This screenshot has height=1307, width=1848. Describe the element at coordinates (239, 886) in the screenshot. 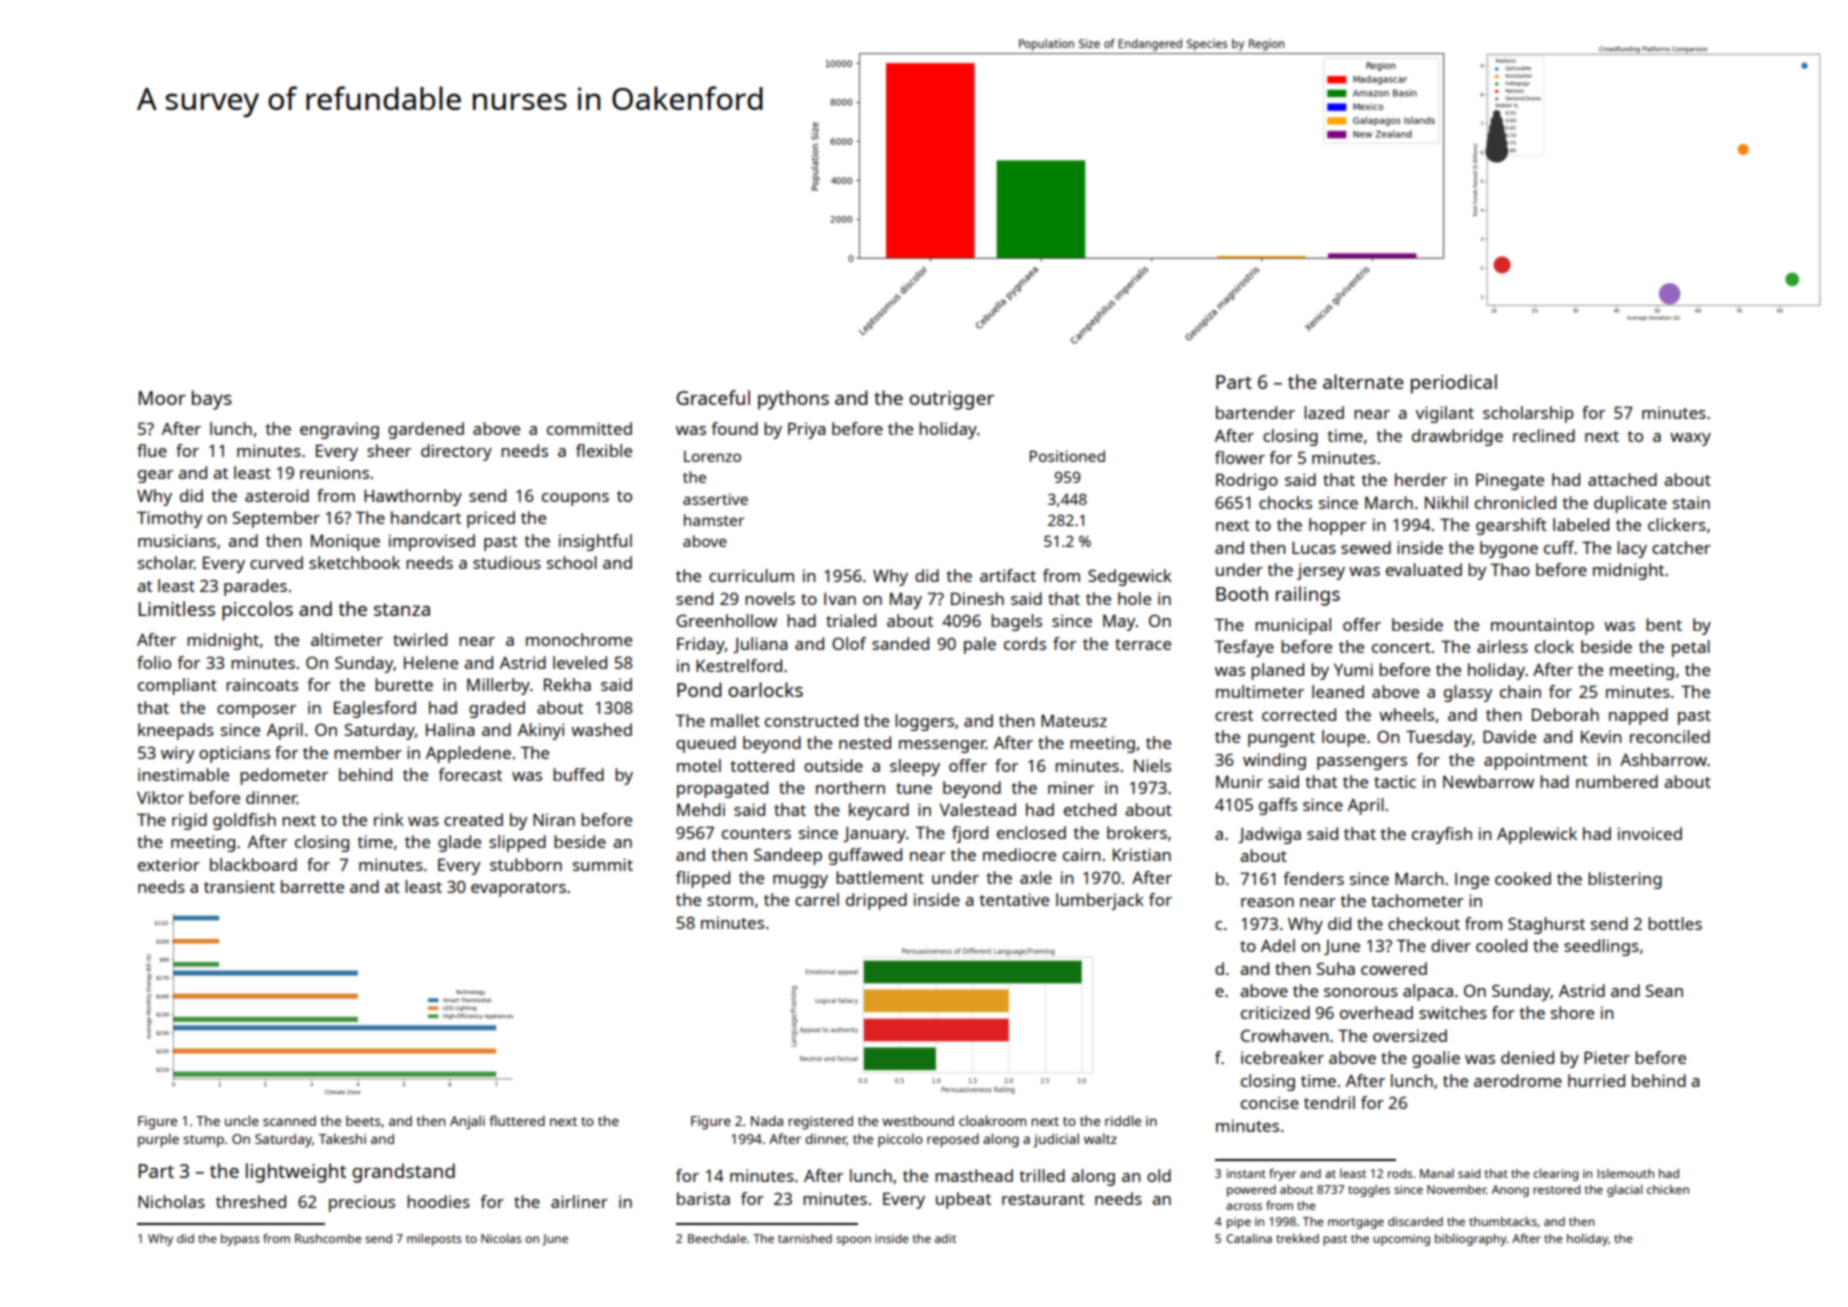

I see `transient` at that location.
